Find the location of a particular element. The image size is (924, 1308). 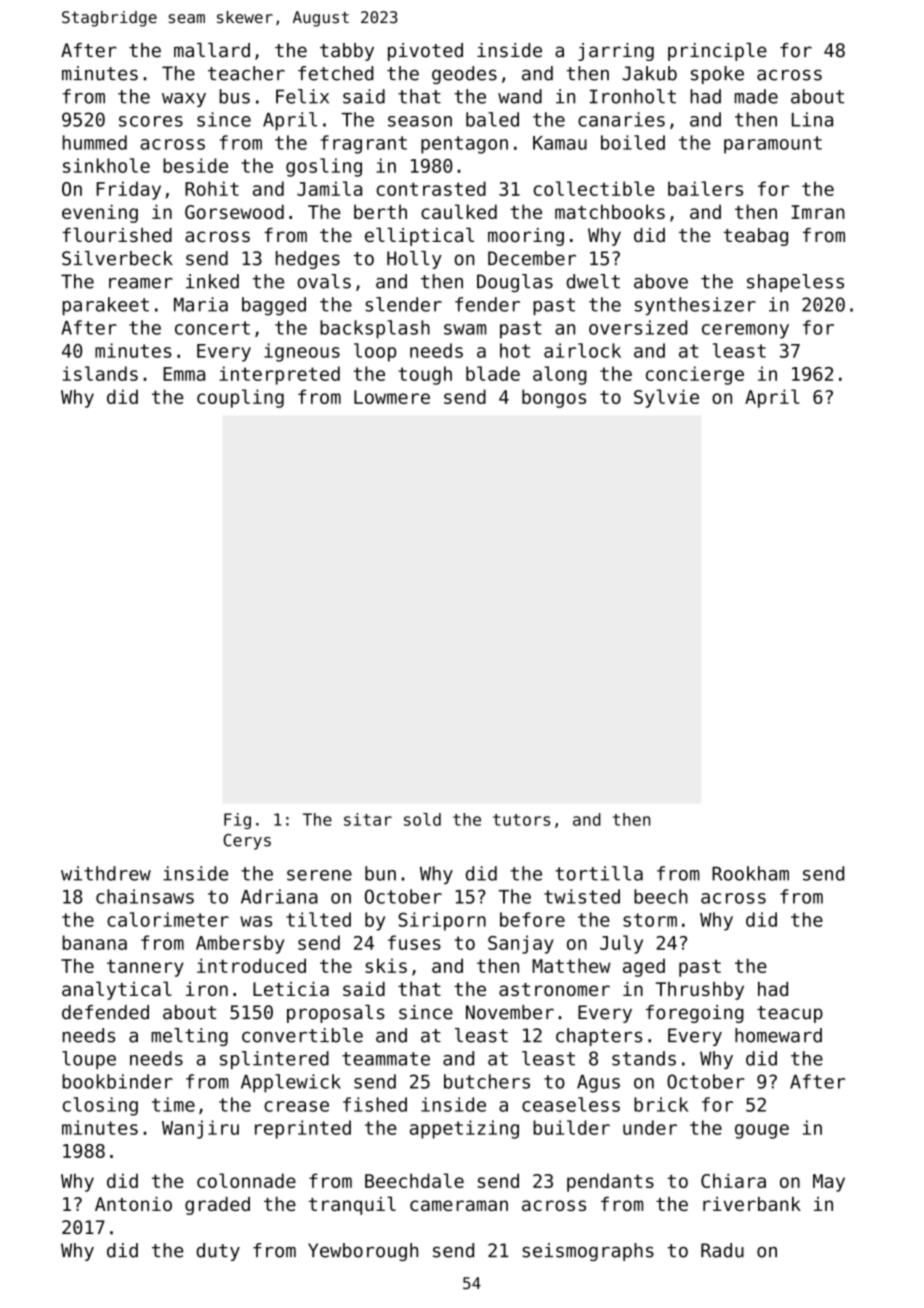

principle is located at coordinates (717, 52).
